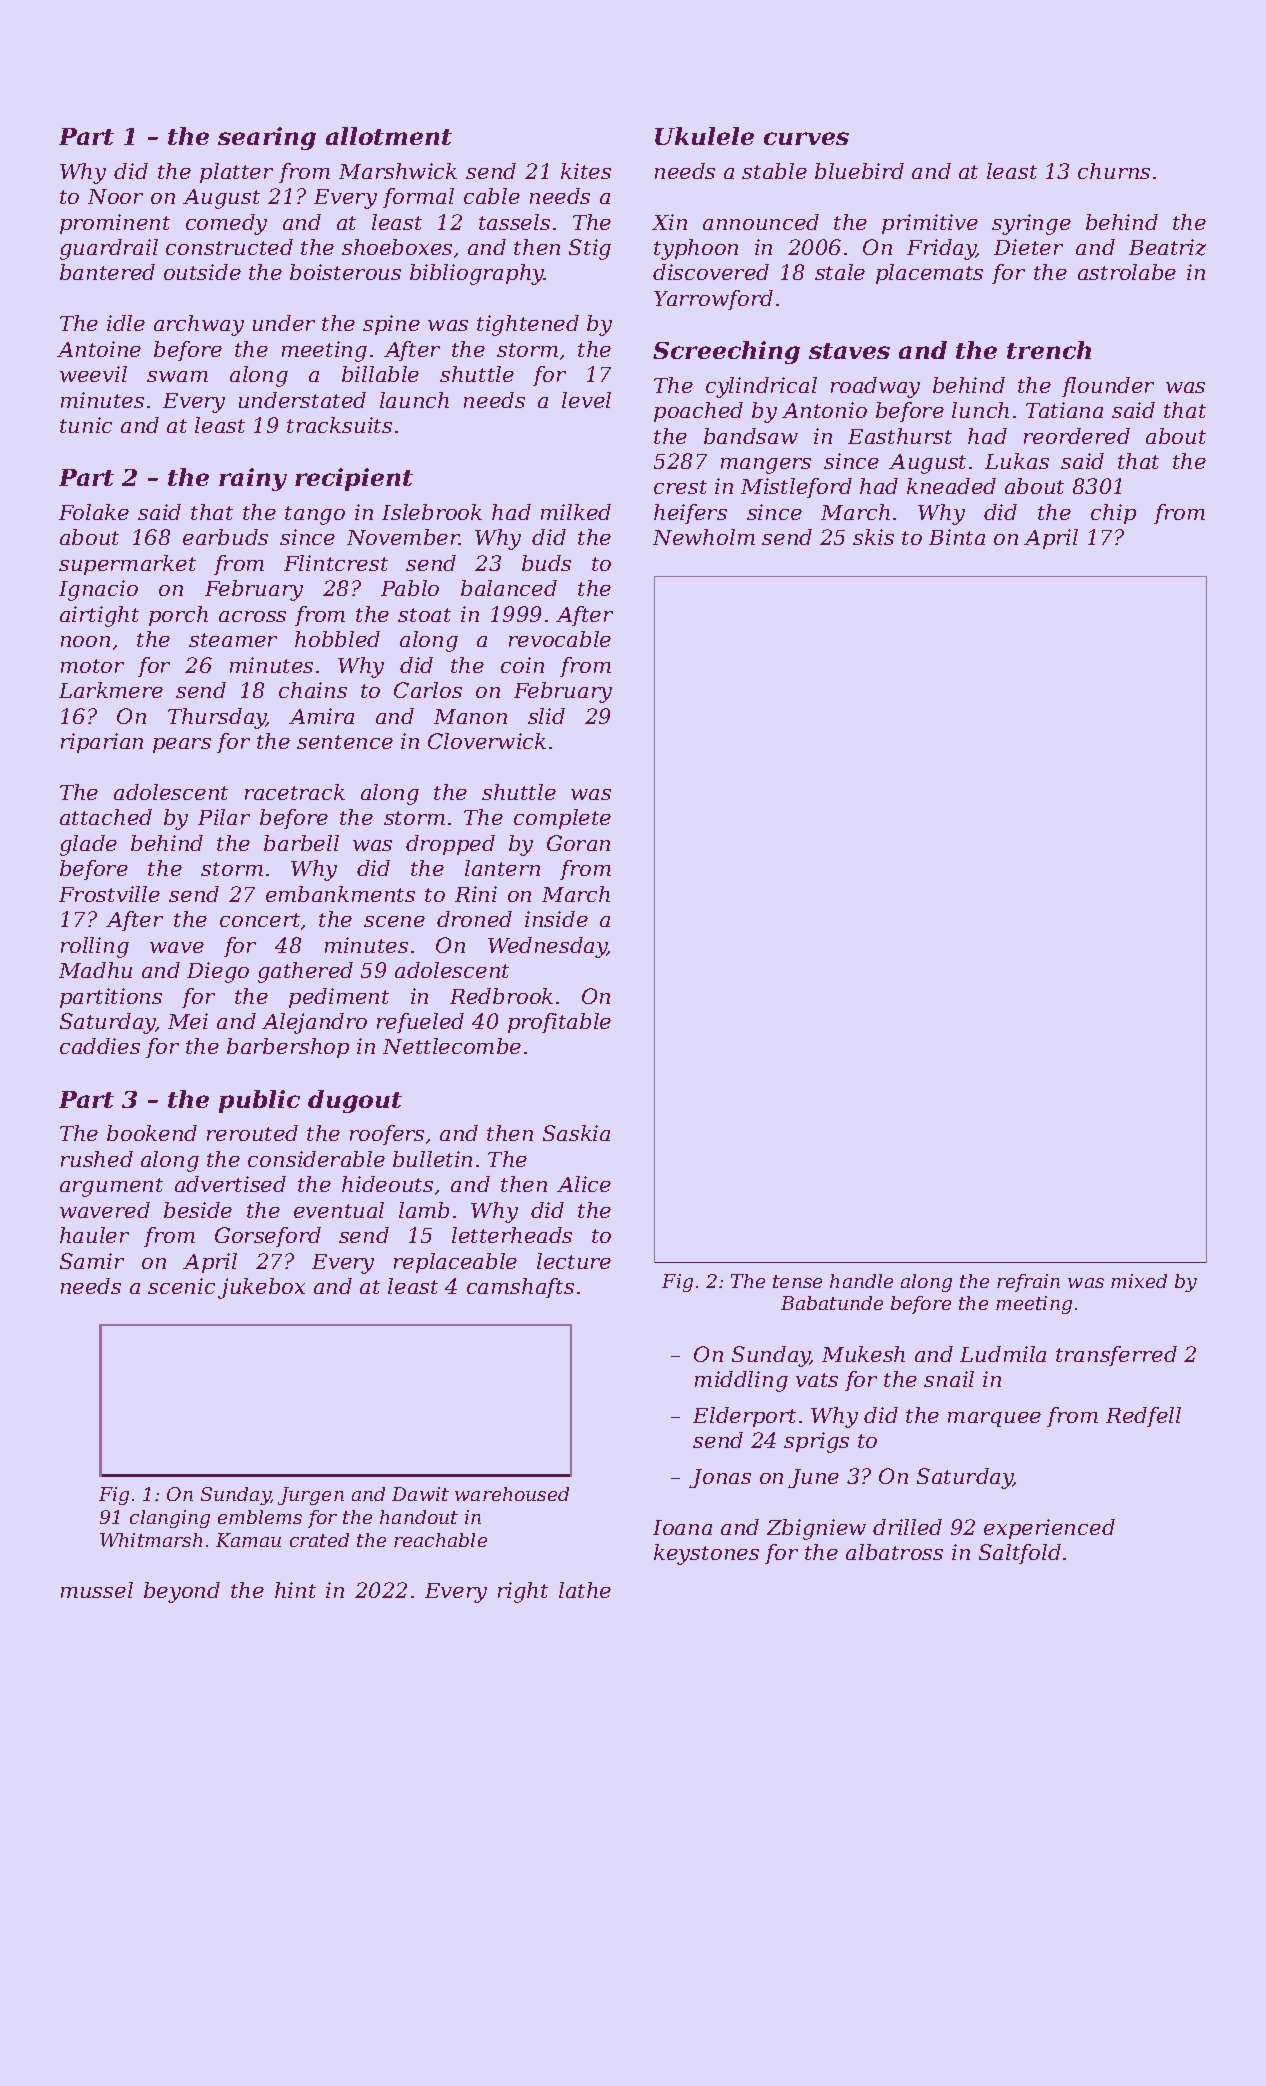 This document has height=2086, width=1266. Describe the element at coordinates (873, 537) in the document. I see `skis` at that location.
